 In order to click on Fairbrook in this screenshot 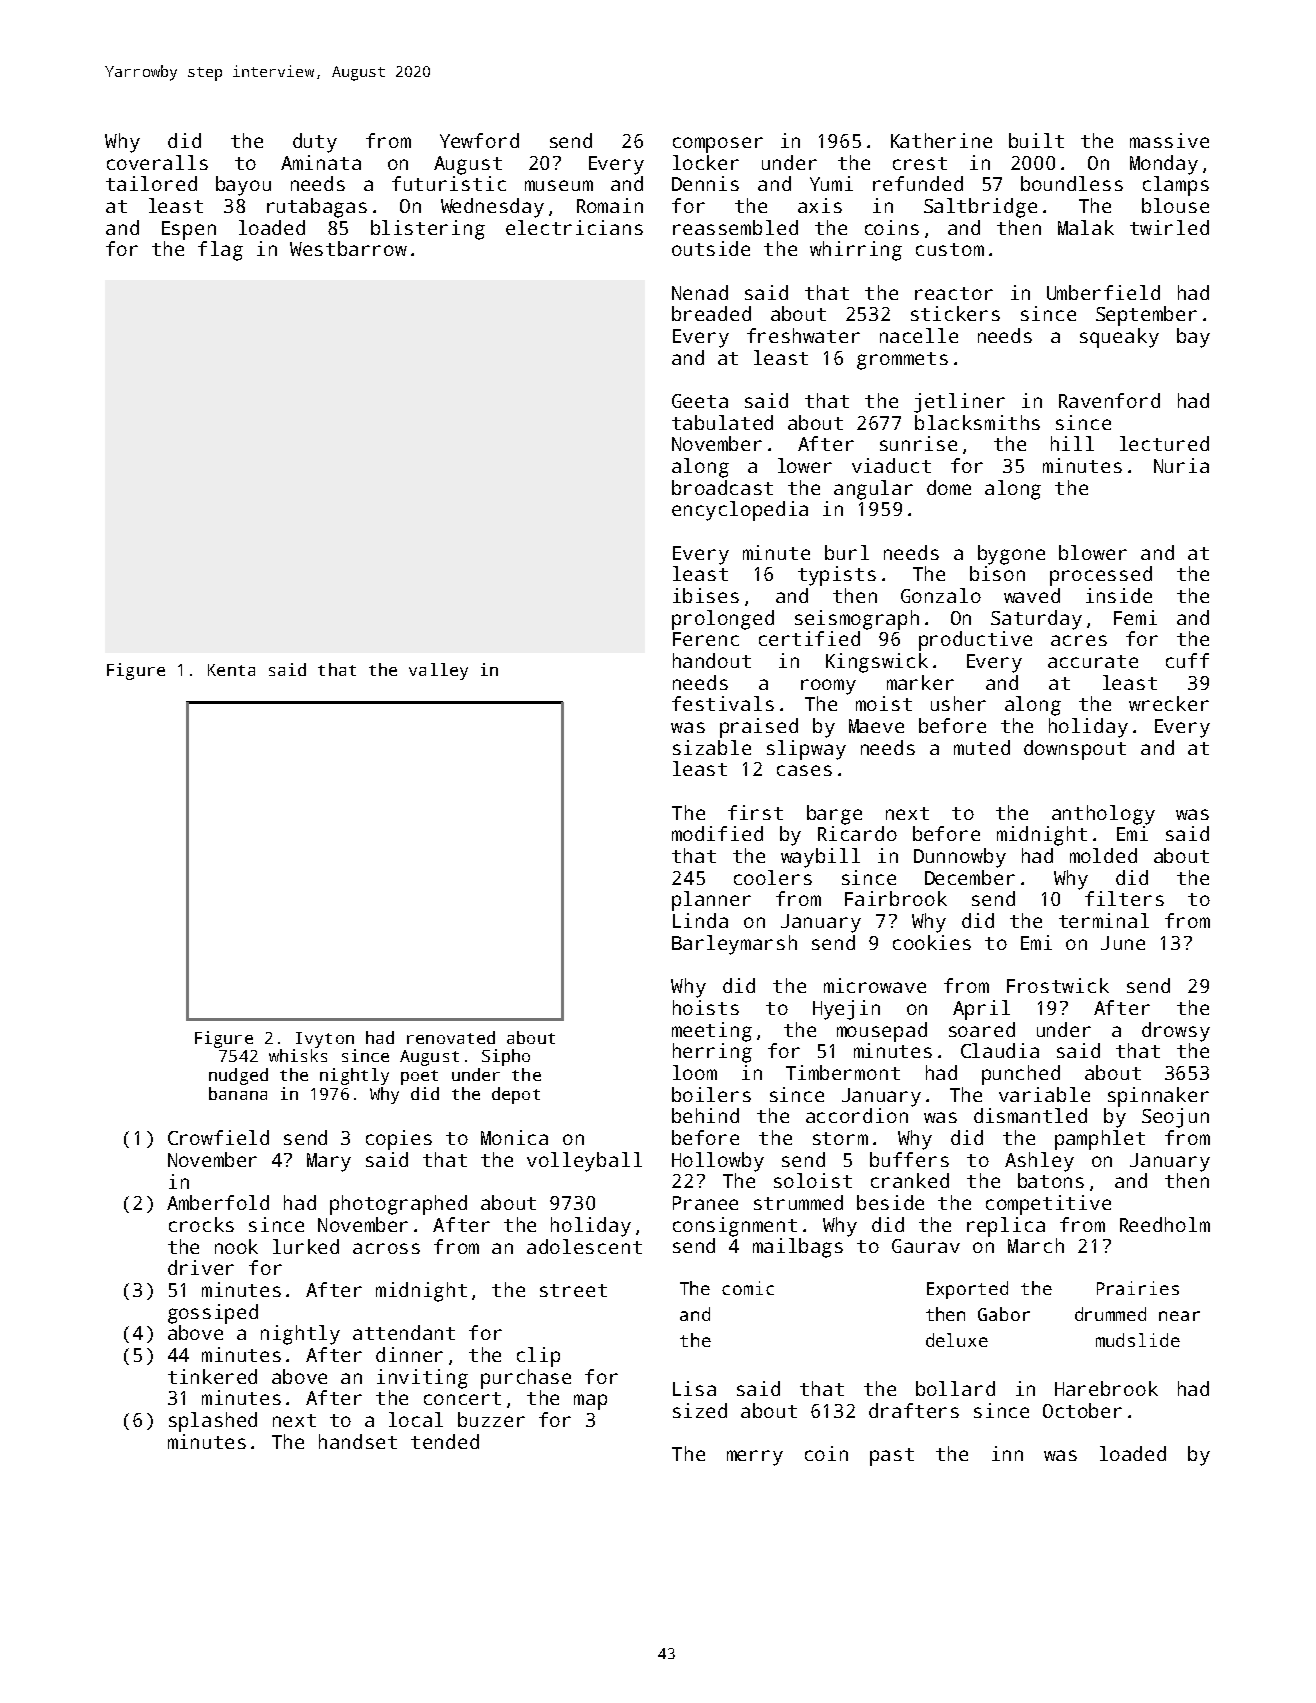, I will do `click(896, 898)`.
